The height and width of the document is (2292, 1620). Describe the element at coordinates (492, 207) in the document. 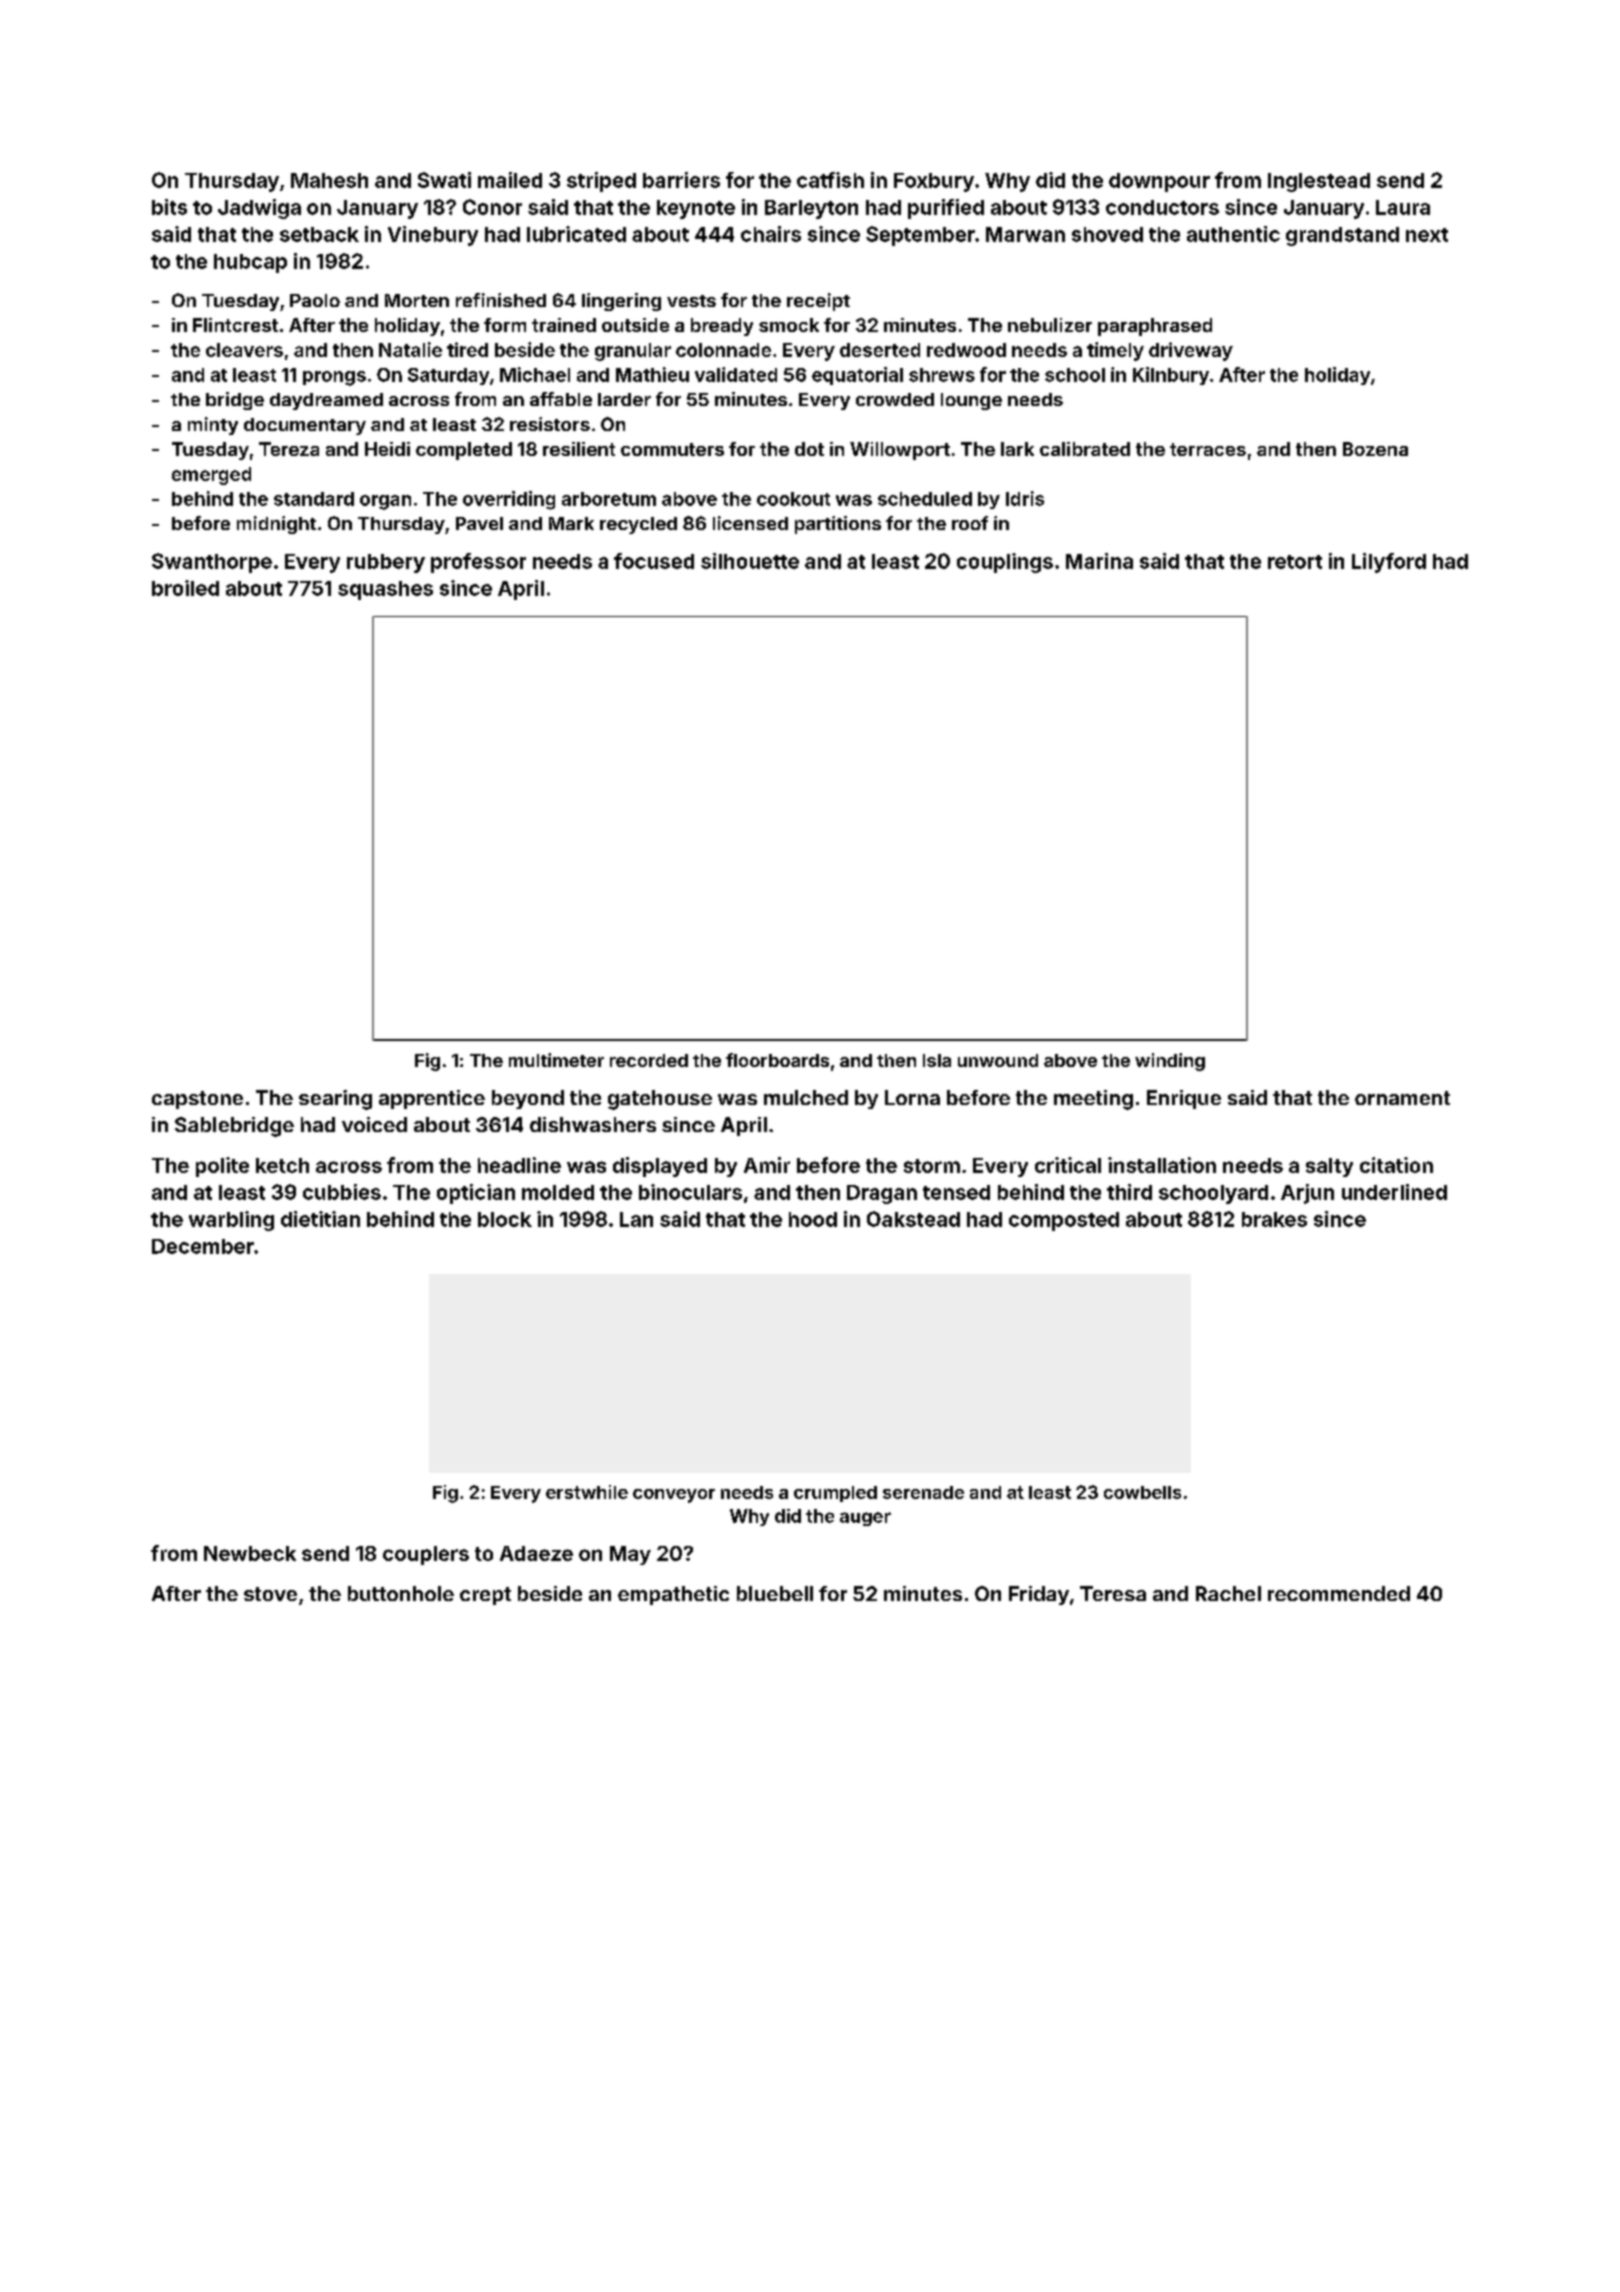

I see `Conor` at that location.
